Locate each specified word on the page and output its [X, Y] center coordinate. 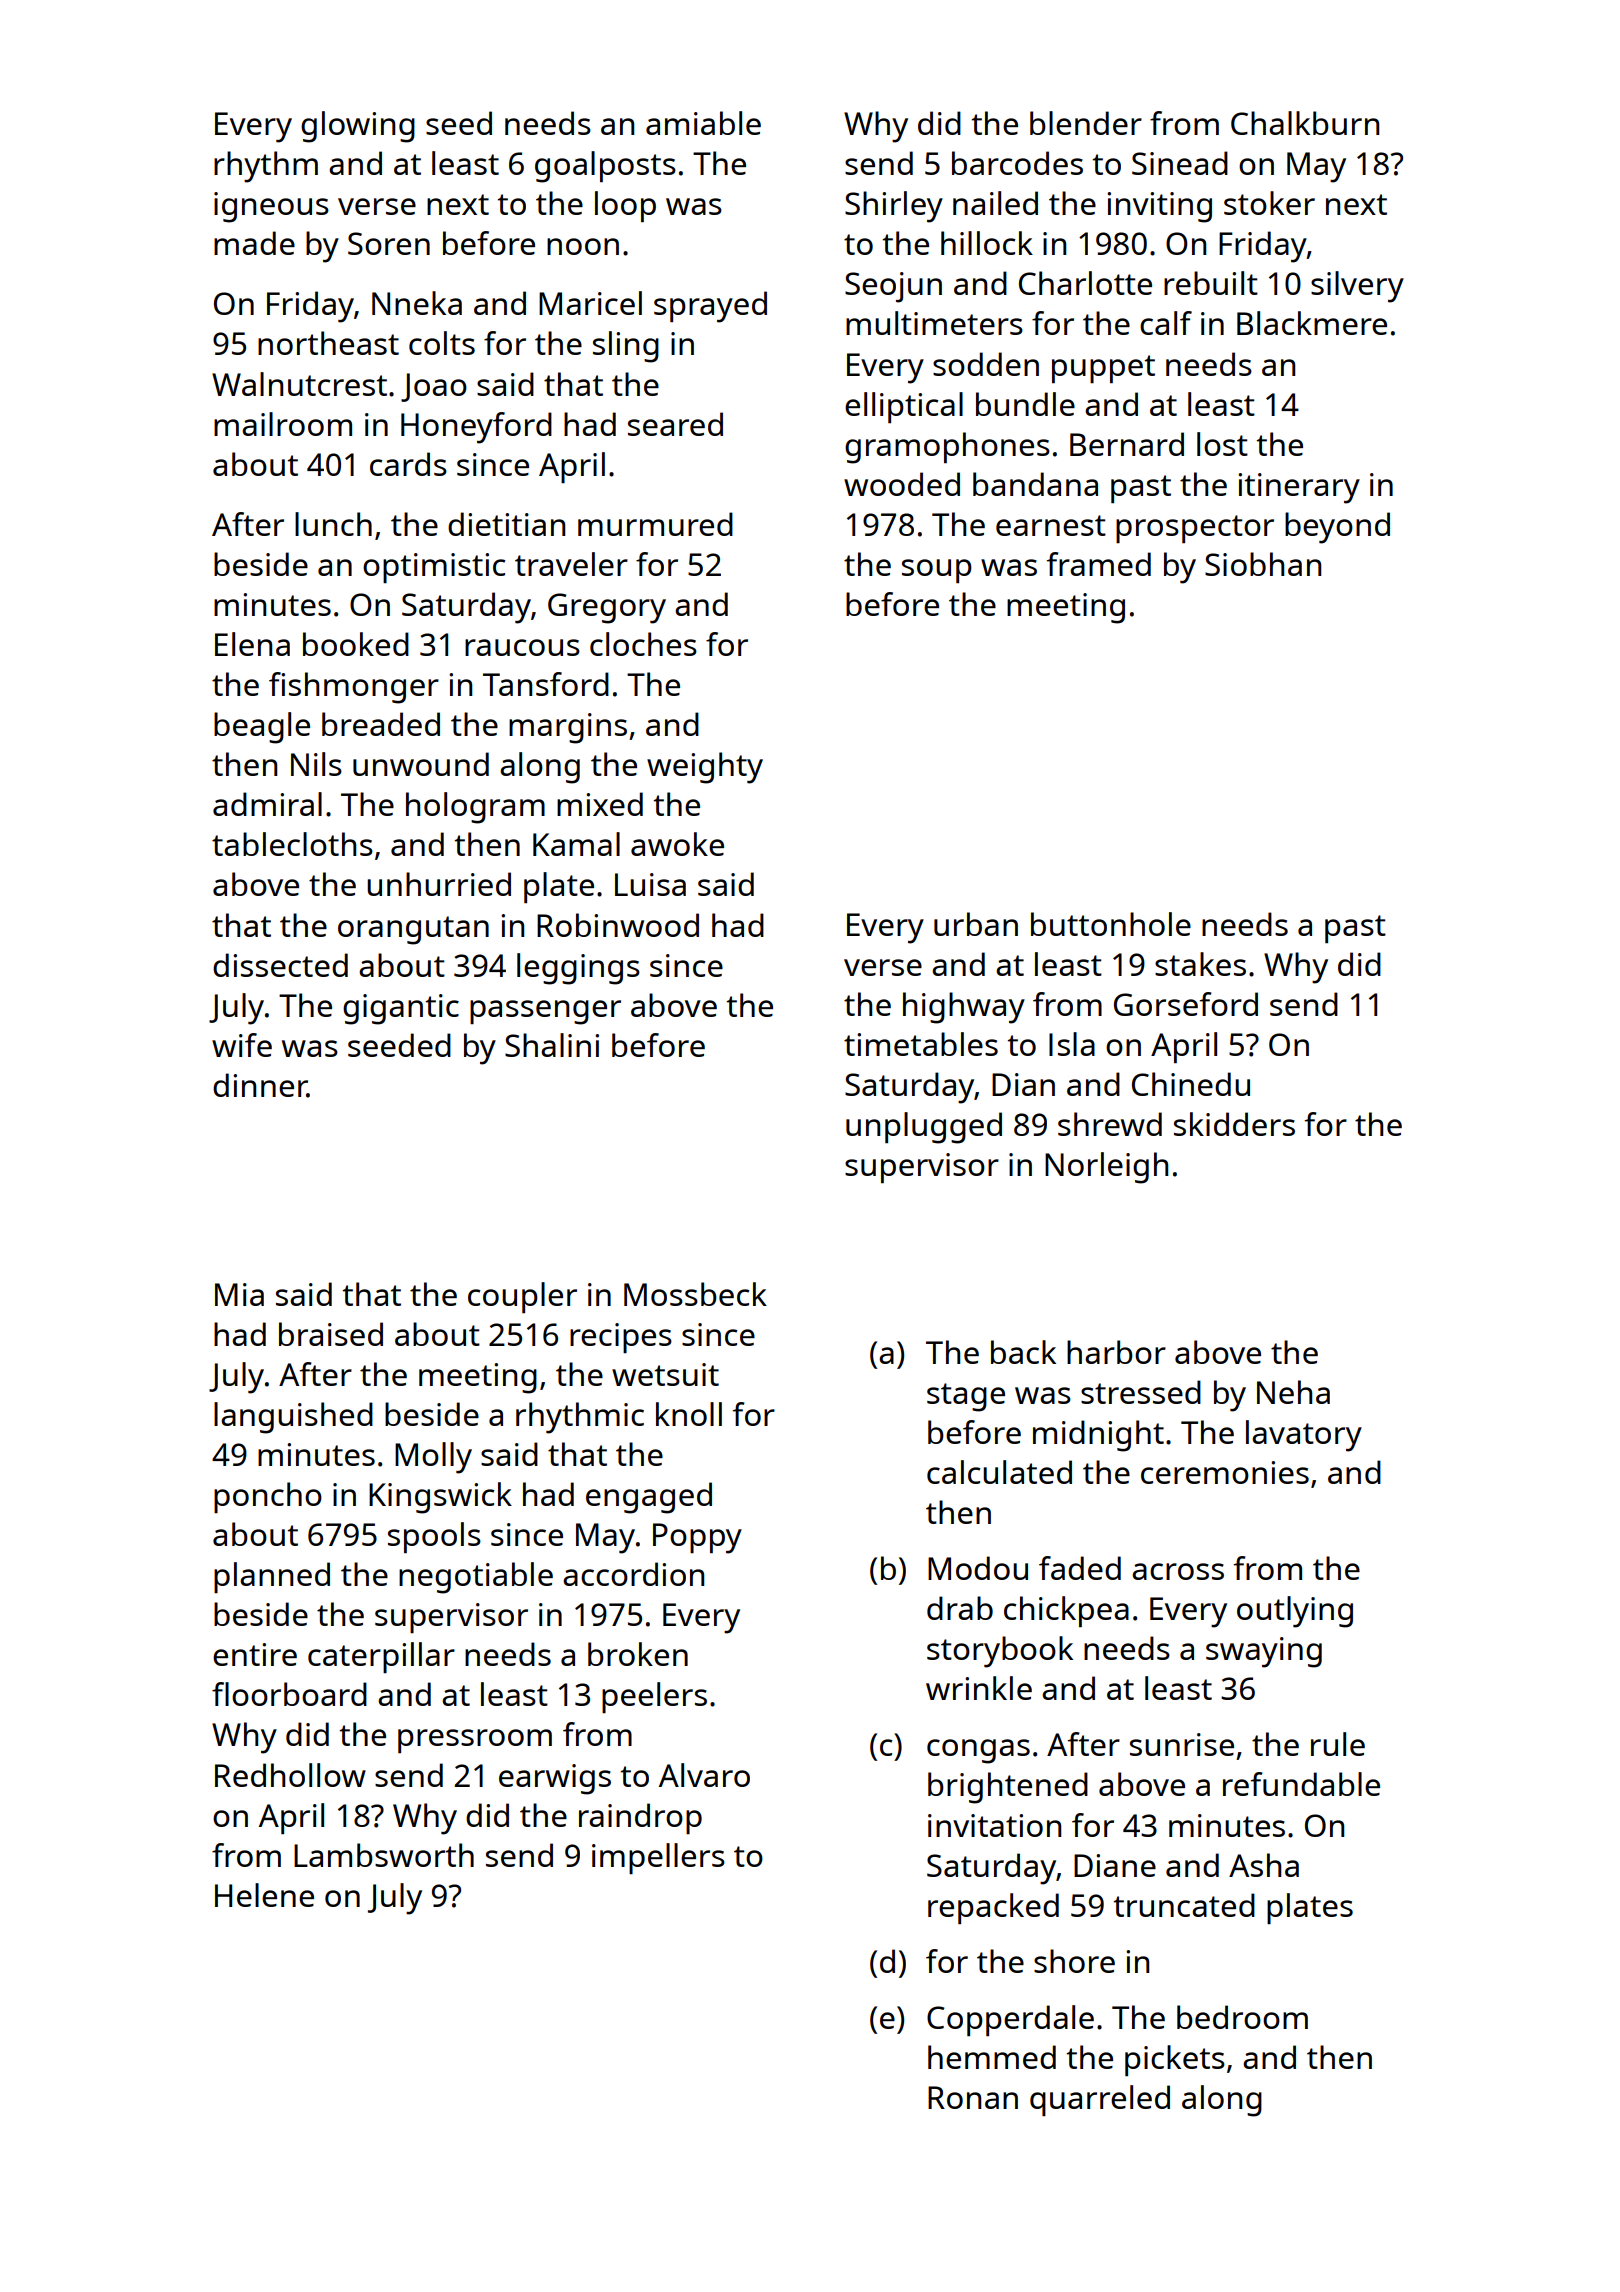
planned [272, 1577]
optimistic [434, 568]
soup [937, 571]
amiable [703, 123]
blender [1086, 123]
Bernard [1127, 444]
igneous [271, 207]
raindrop [640, 1818]
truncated [1184, 1905]
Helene [264, 1895]
